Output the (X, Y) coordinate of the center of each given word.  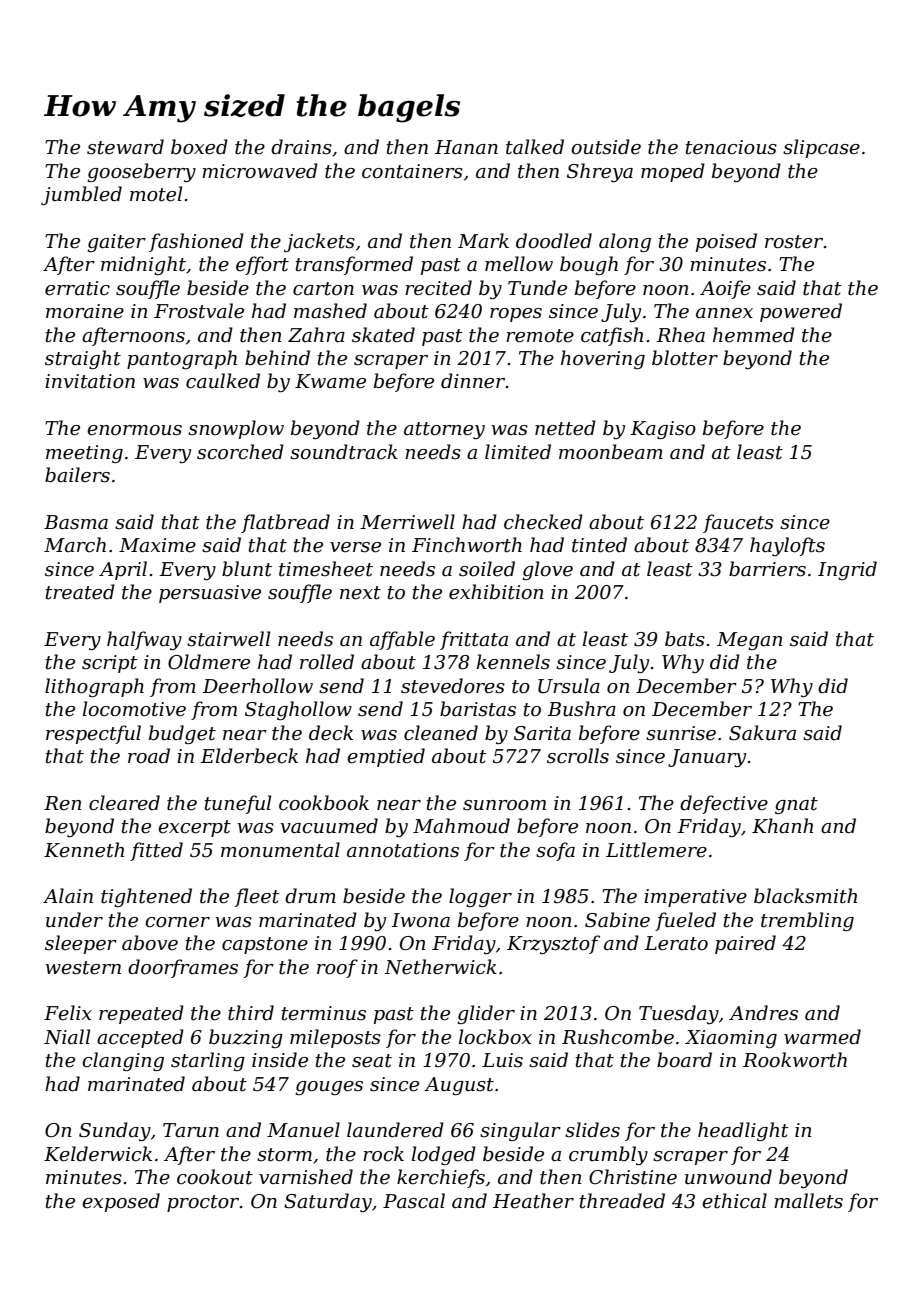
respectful (93, 734)
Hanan (466, 147)
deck (331, 733)
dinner (473, 381)
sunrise (681, 733)
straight (83, 359)
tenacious (731, 147)
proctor (203, 1203)
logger (480, 897)
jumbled (81, 195)
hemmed (754, 335)
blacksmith (805, 896)
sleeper (81, 944)
